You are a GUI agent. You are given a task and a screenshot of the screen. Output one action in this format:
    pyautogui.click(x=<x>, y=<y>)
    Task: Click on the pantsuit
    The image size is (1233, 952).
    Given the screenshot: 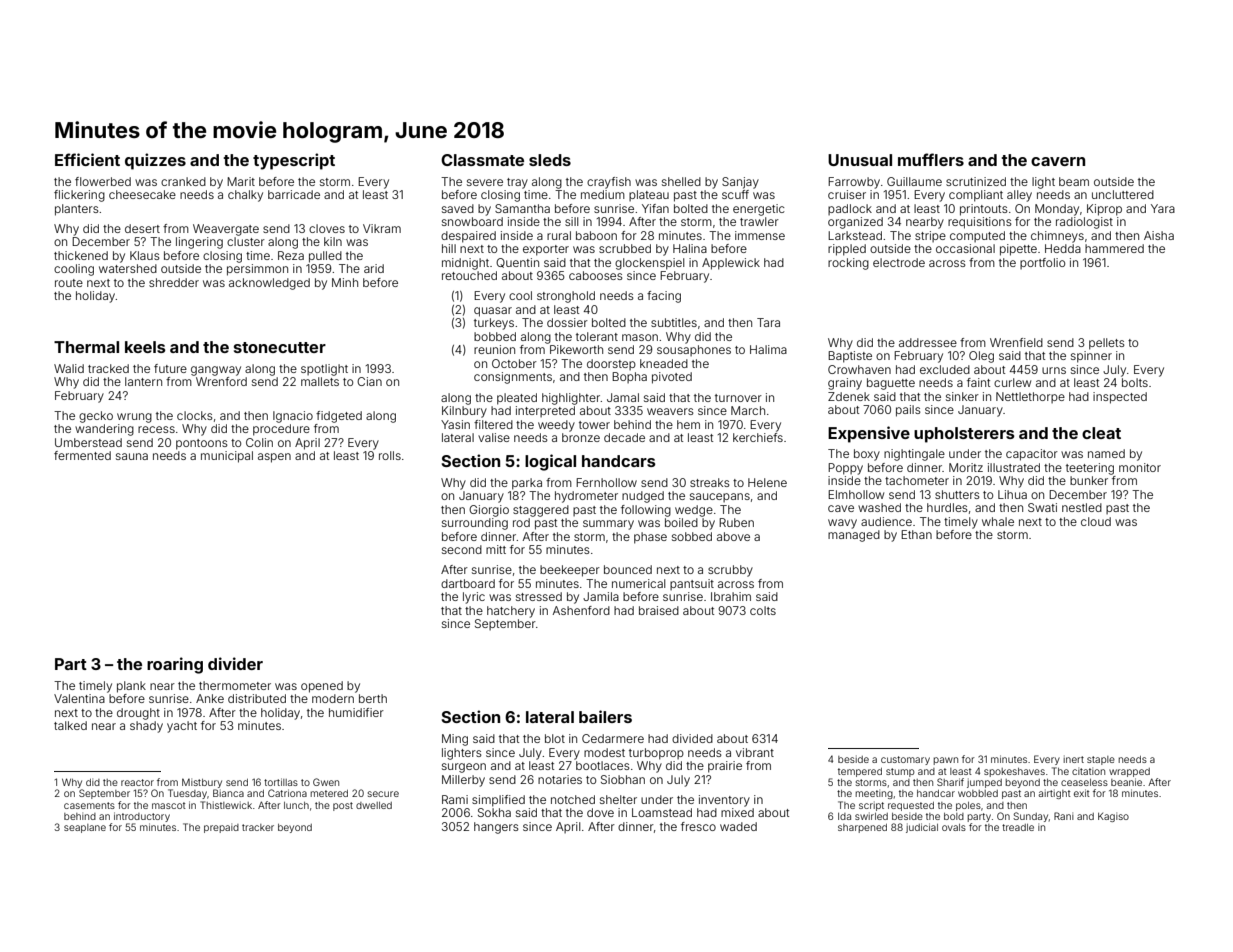 What is the action you would take?
    pyautogui.click(x=692, y=584)
